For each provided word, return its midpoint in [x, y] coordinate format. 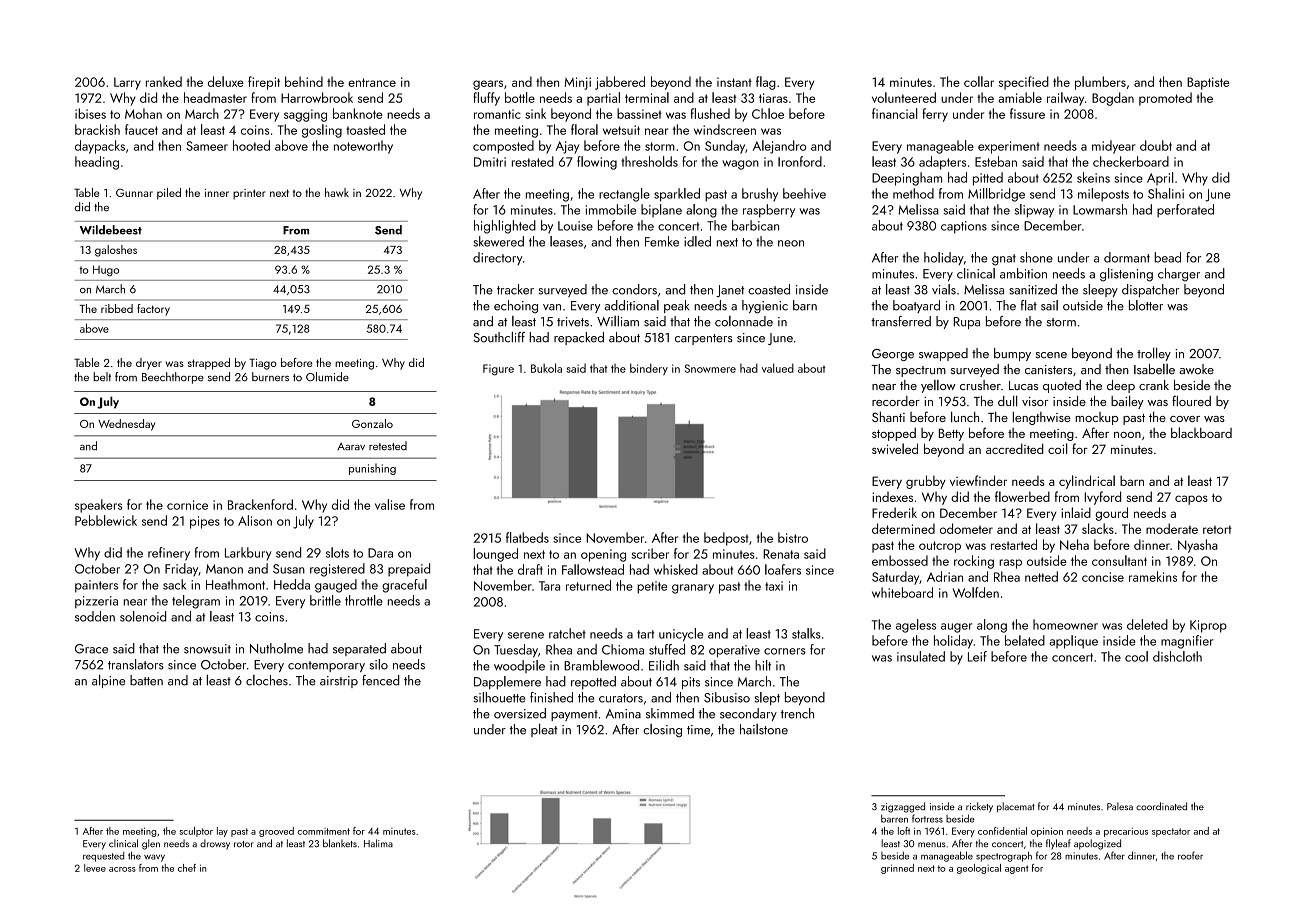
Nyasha [1198, 546]
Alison [255, 520]
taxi [774, 586]
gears [488, 85]
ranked [164, 81]
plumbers [1100, 83]
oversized [520, 713]
